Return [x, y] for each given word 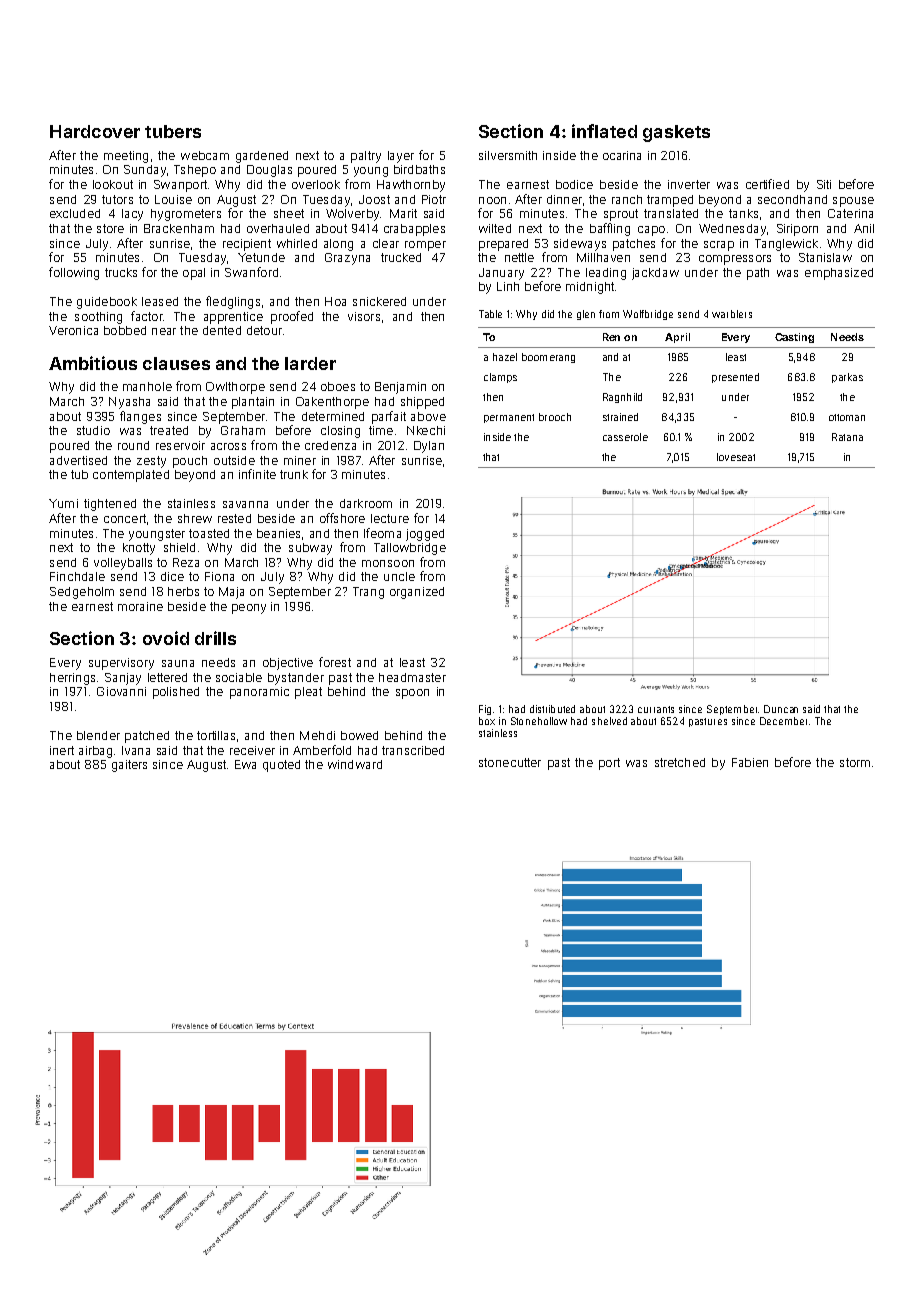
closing [340, 432]
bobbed [125, 330]
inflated [604, 131]
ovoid [166, 638]
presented [735, 378]
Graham [243, 430]
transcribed [413, 750]
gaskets [676, 133]
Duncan [781, 709]
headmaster [412, 677]
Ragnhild [622, 398]
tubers [173, 131]
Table [490, 314]
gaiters [129, 766]
